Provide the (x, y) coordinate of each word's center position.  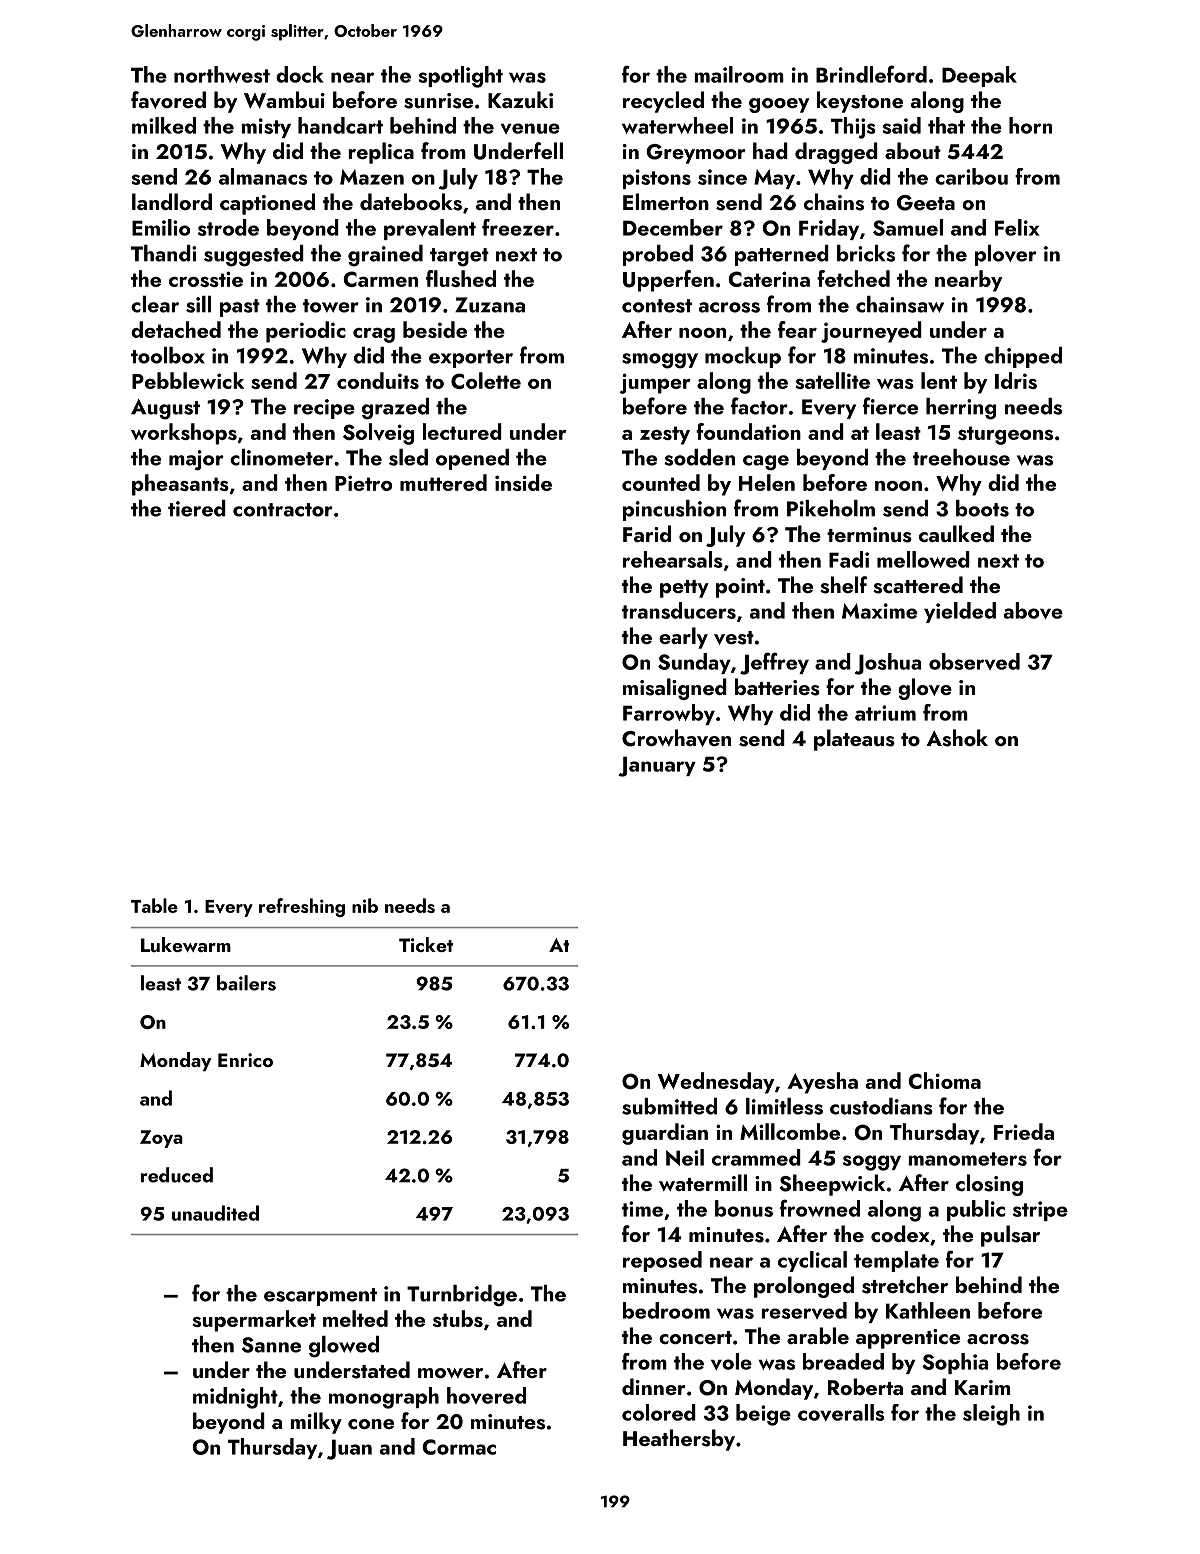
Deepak (979, 76)
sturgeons (1005, 435)
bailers (246, 983)
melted (355, 1318)
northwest (222, 74)
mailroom (739, 74)
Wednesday (716, 1083)
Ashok (957, 738)
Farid (647, 533)
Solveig (378, 434)
